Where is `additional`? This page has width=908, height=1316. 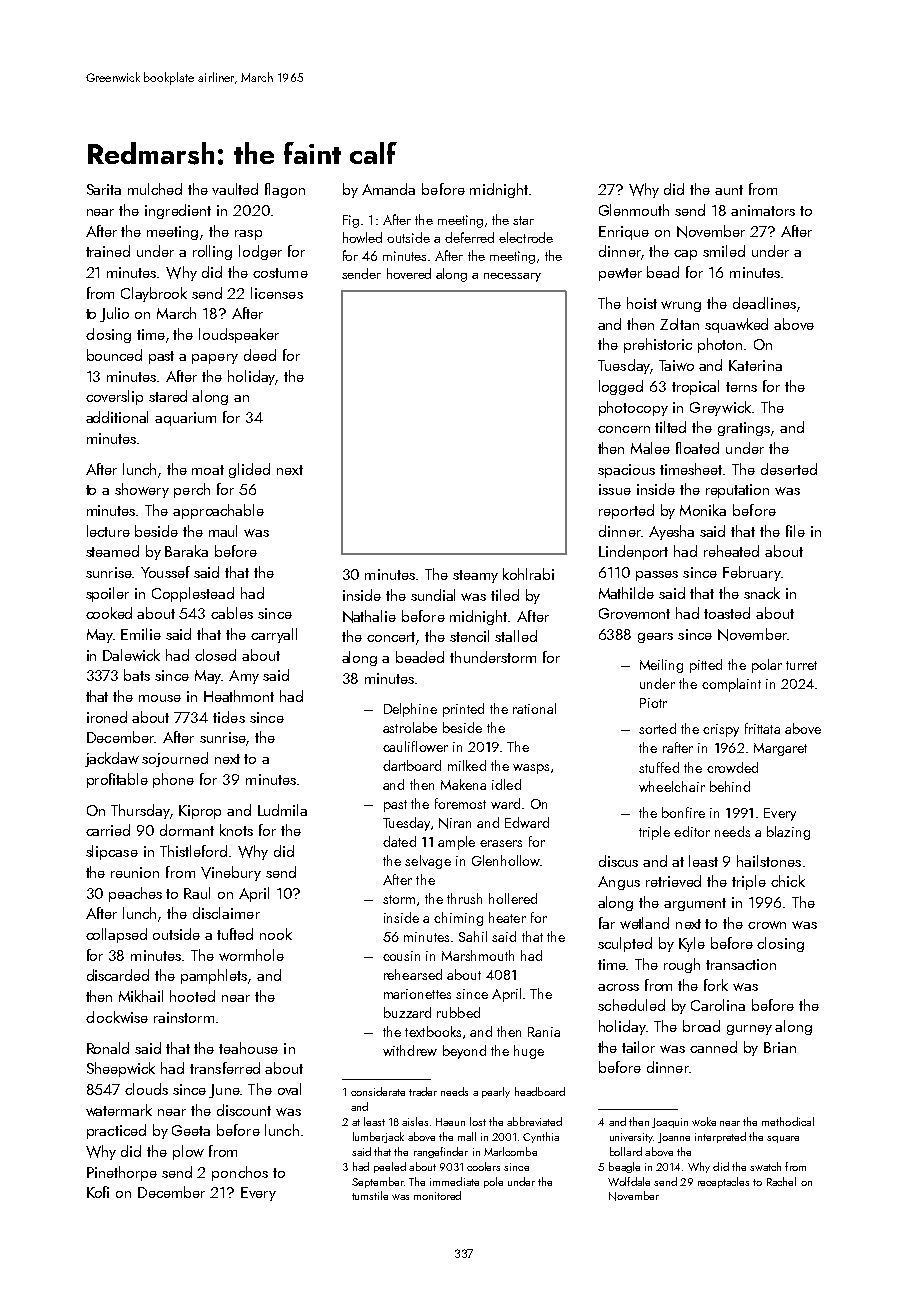 additional is located at coordinates (117, 417).
